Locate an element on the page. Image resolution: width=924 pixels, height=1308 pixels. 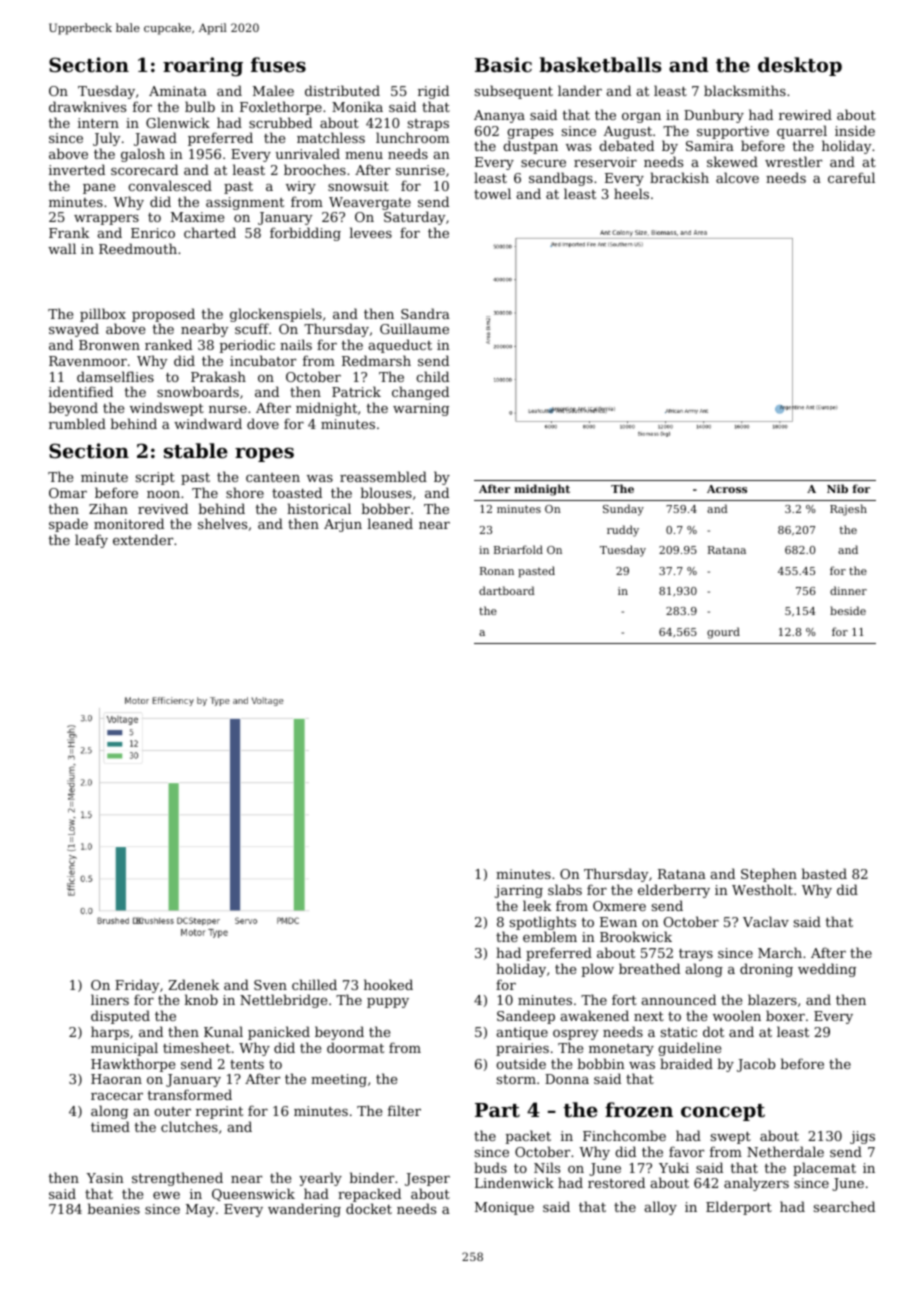
jarring is located at coordinates (518, 891).
